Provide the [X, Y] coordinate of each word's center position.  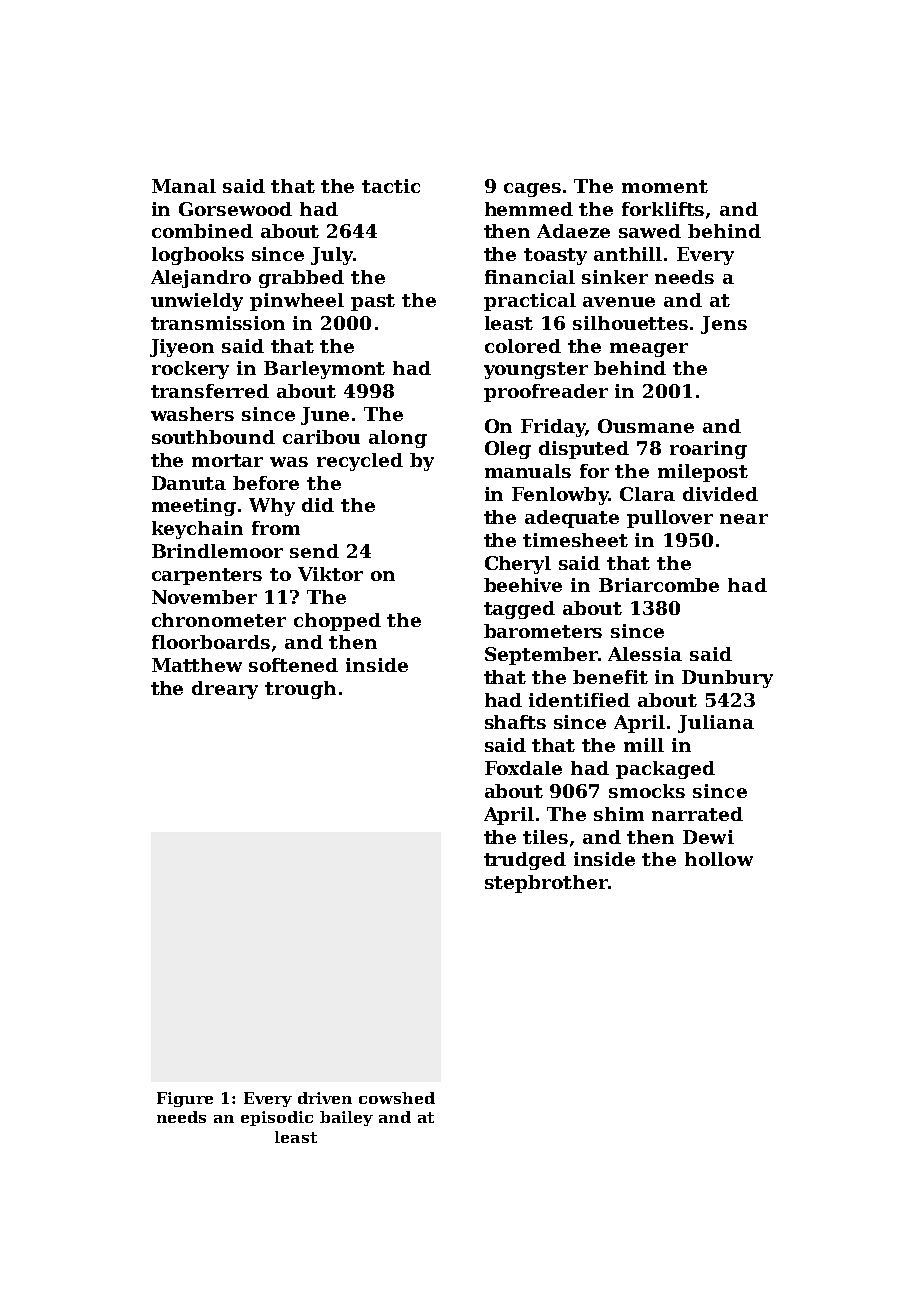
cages [532, 190]
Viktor [330, 574]
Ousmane [646, 426]
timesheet [575, 540]
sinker [615, 277]
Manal [184, 186]
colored [523, 346]
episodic [277, 1118]
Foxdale [523, 768]
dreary [225, 690]
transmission [218, 323]
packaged [665, 770]
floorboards [211, 642]
